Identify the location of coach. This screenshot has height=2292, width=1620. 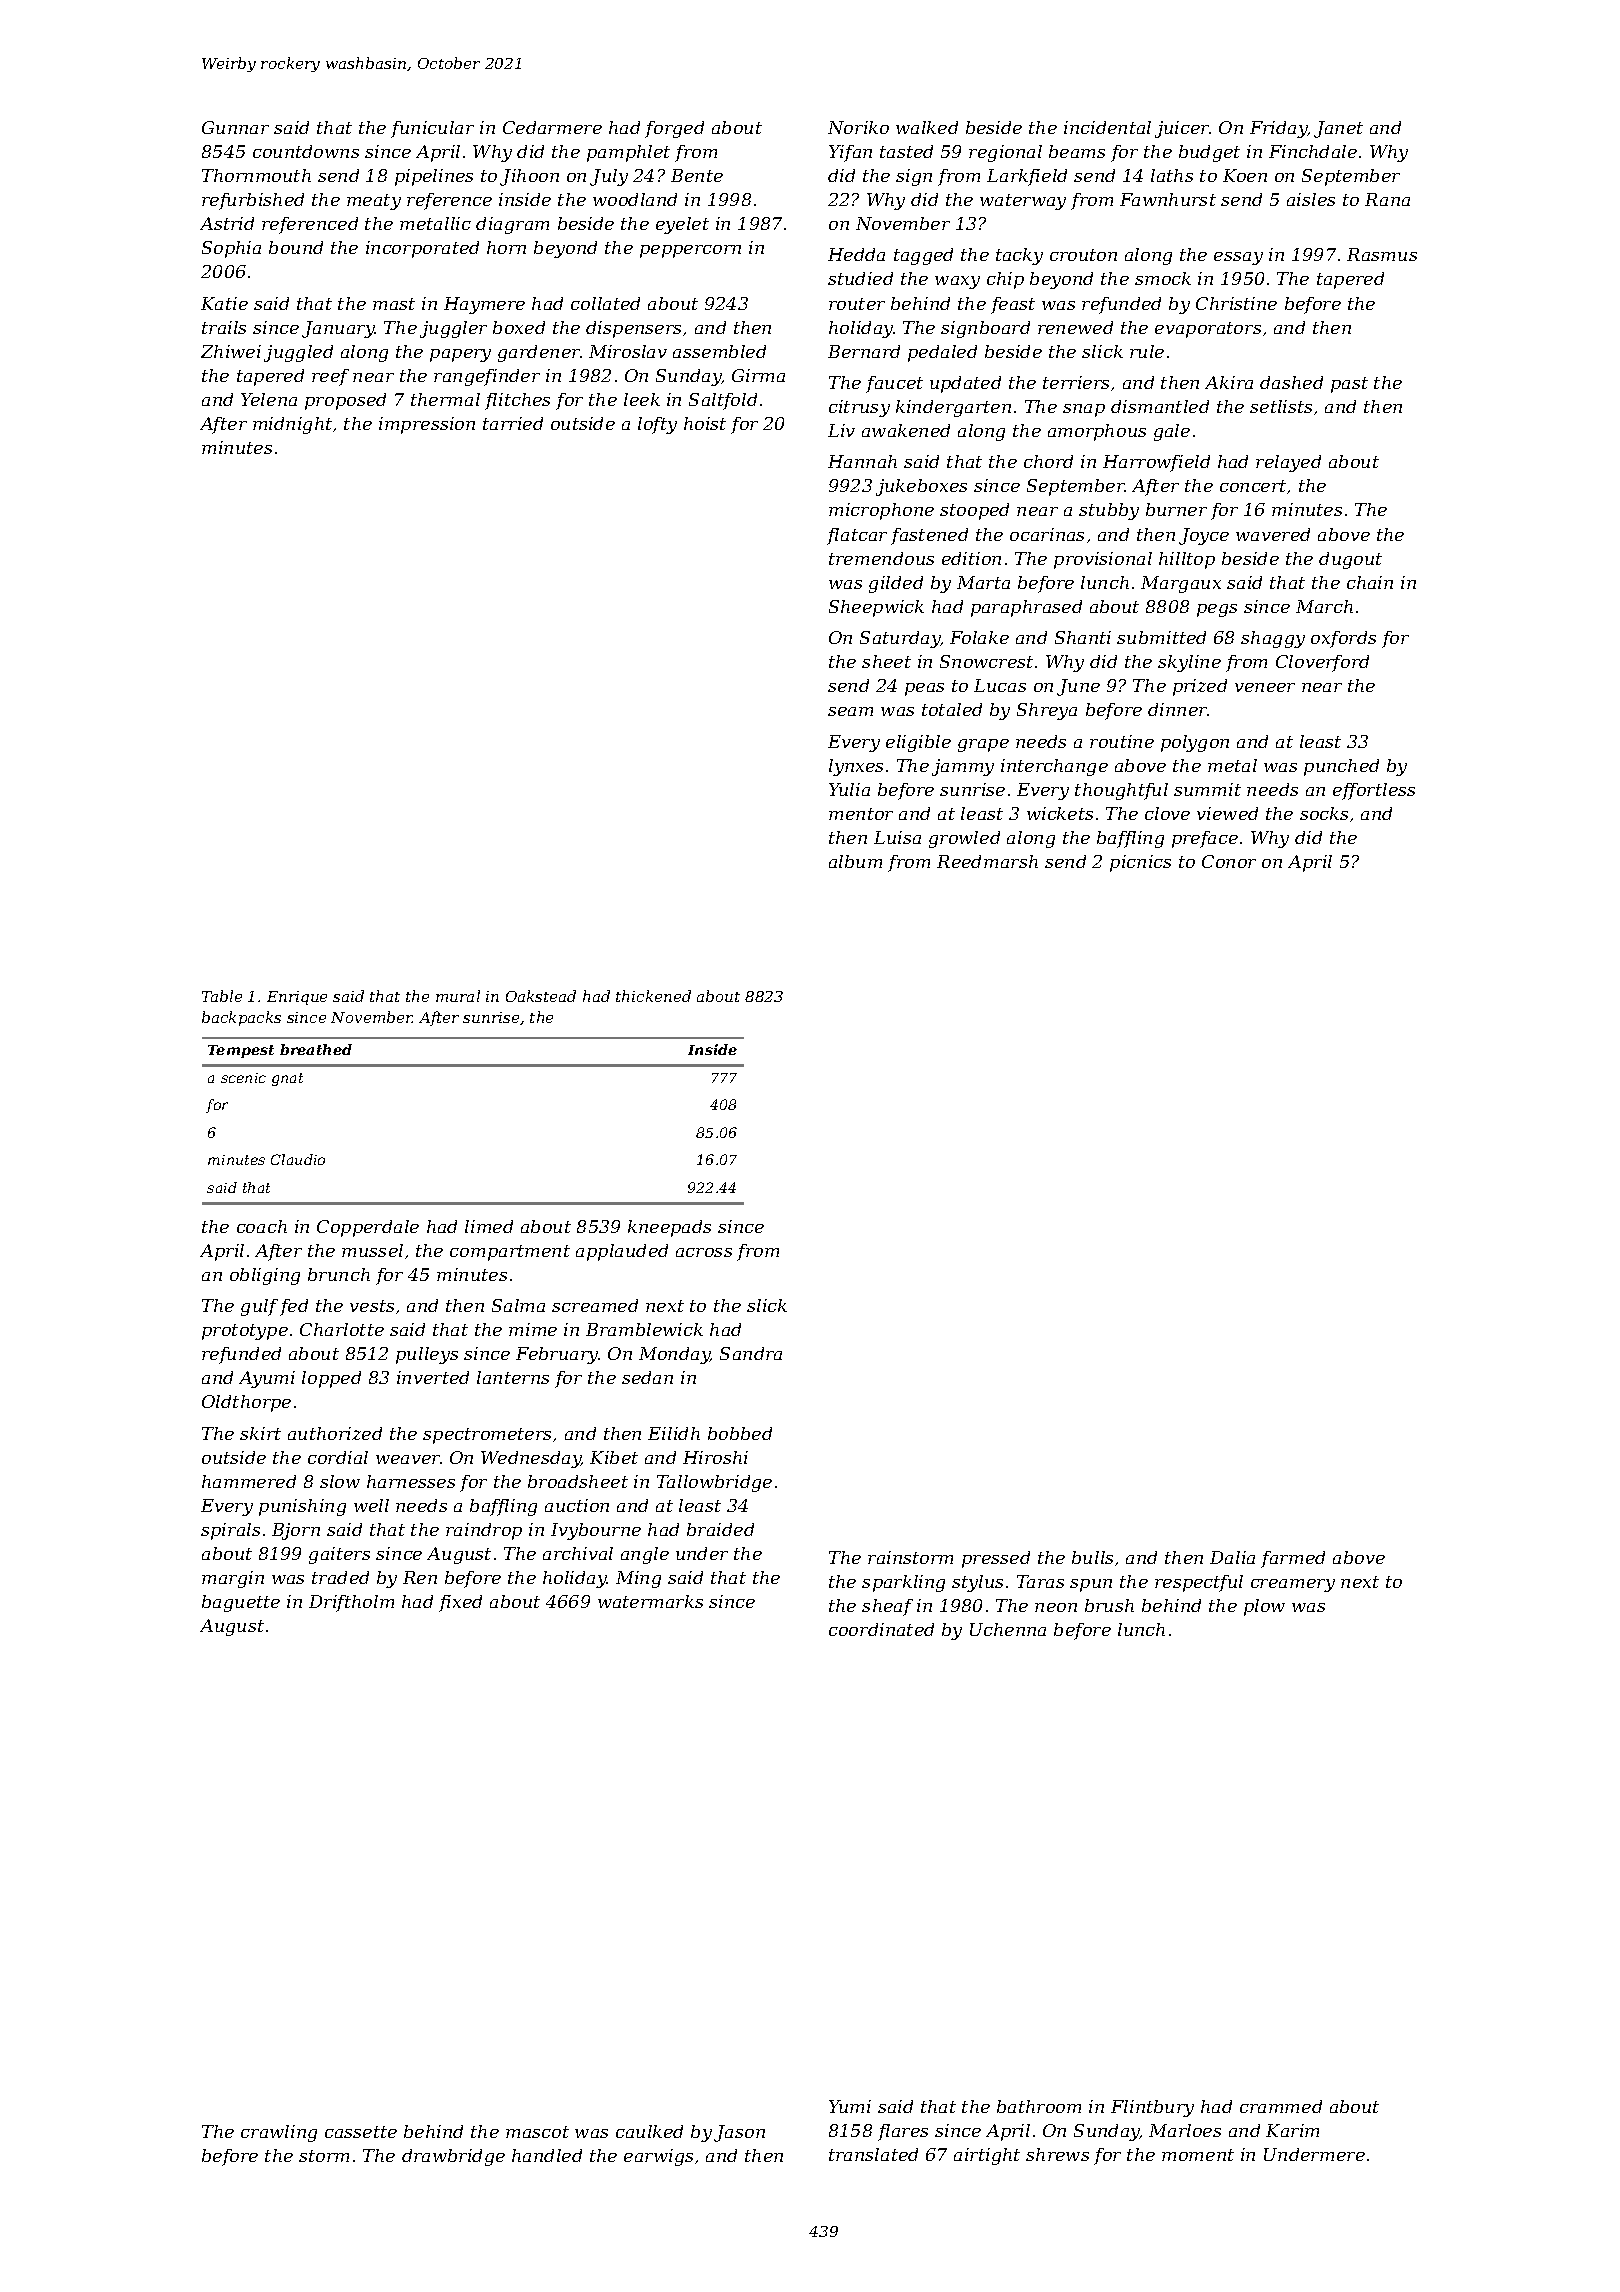
(262, 1226).
